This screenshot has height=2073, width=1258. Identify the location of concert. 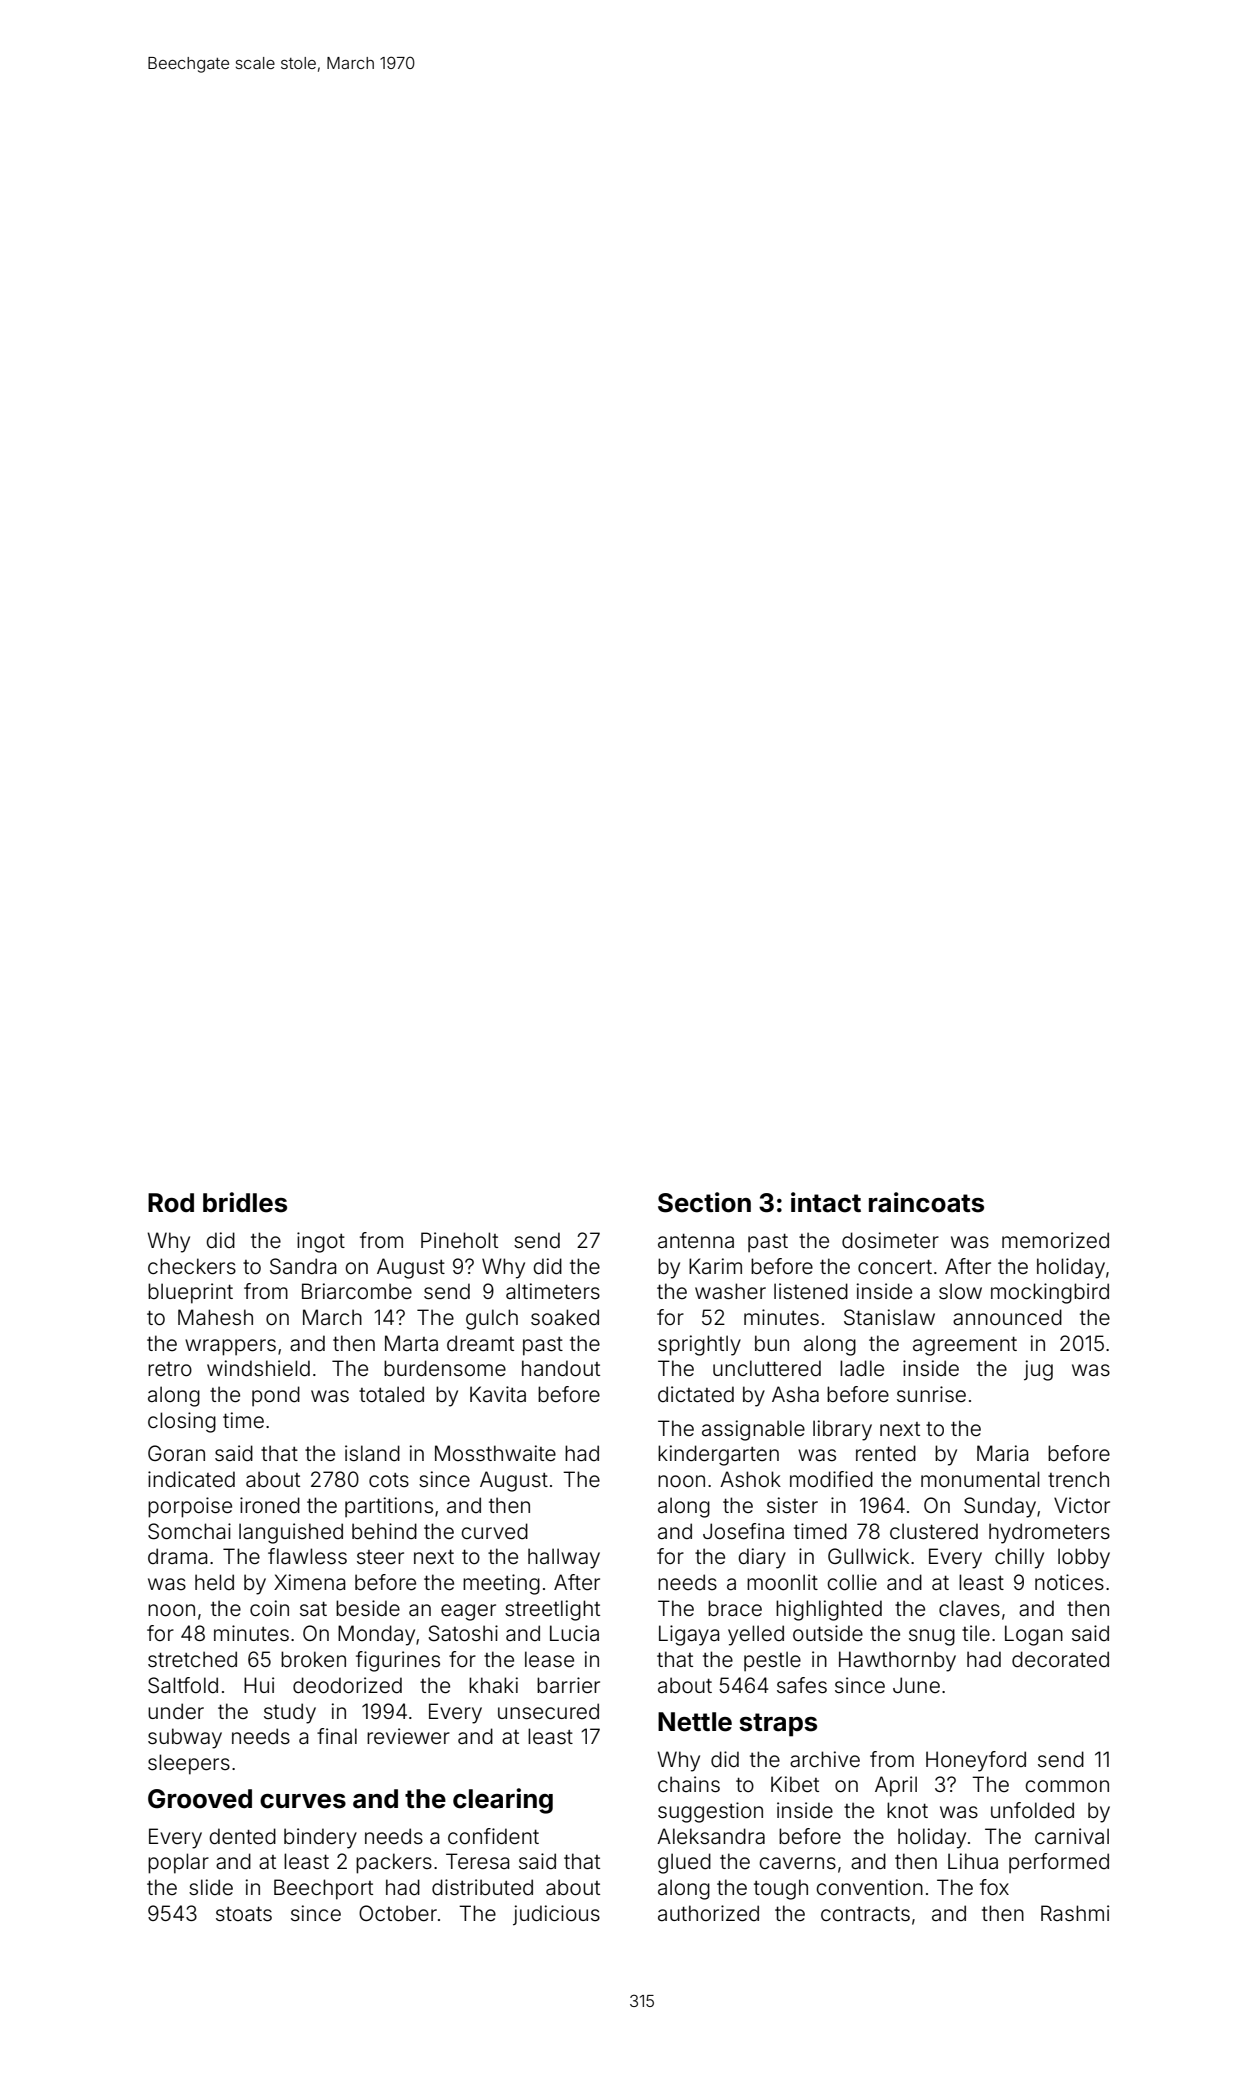
(895, 1267).
